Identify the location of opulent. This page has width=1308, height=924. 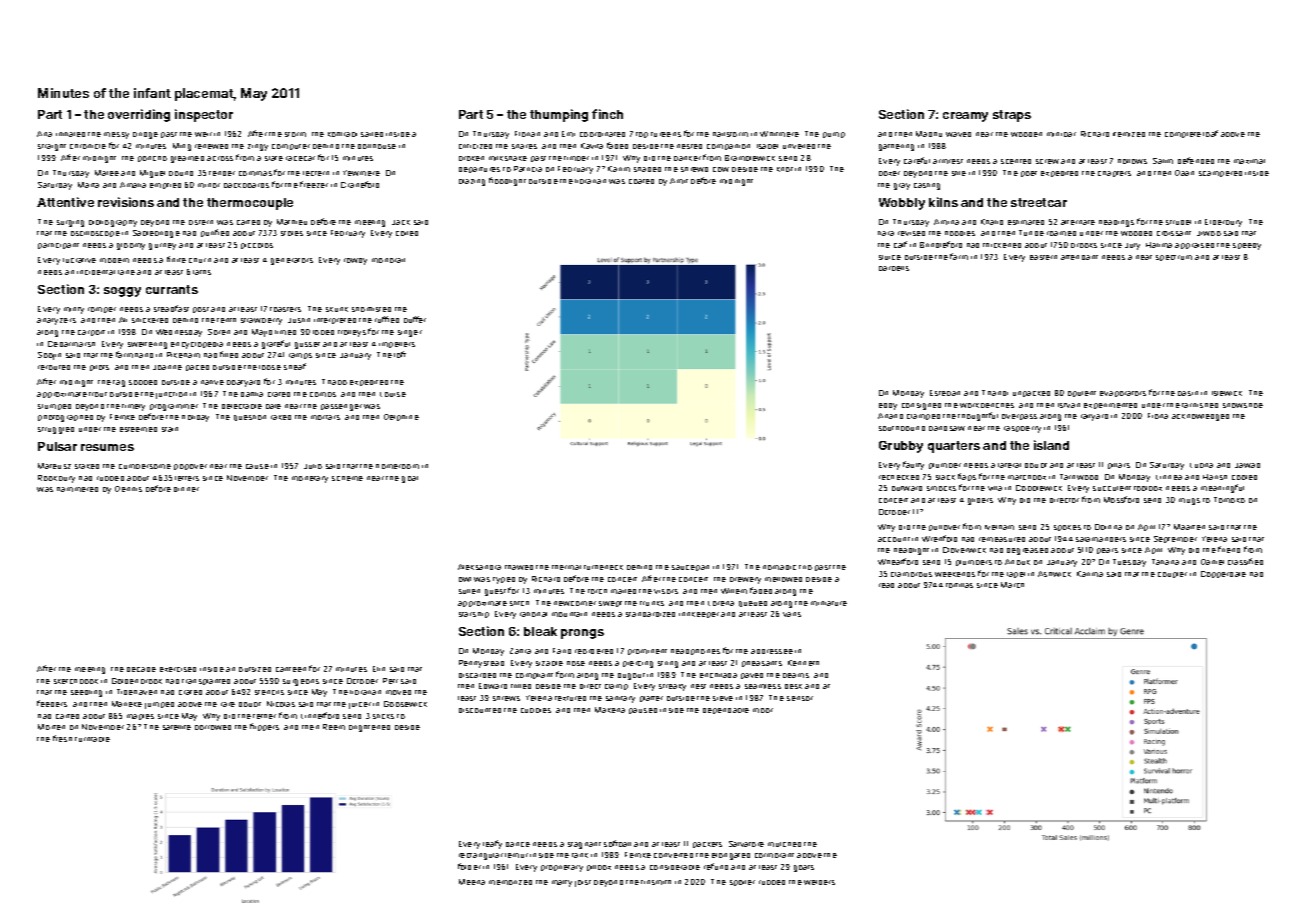
(1082, 394).
